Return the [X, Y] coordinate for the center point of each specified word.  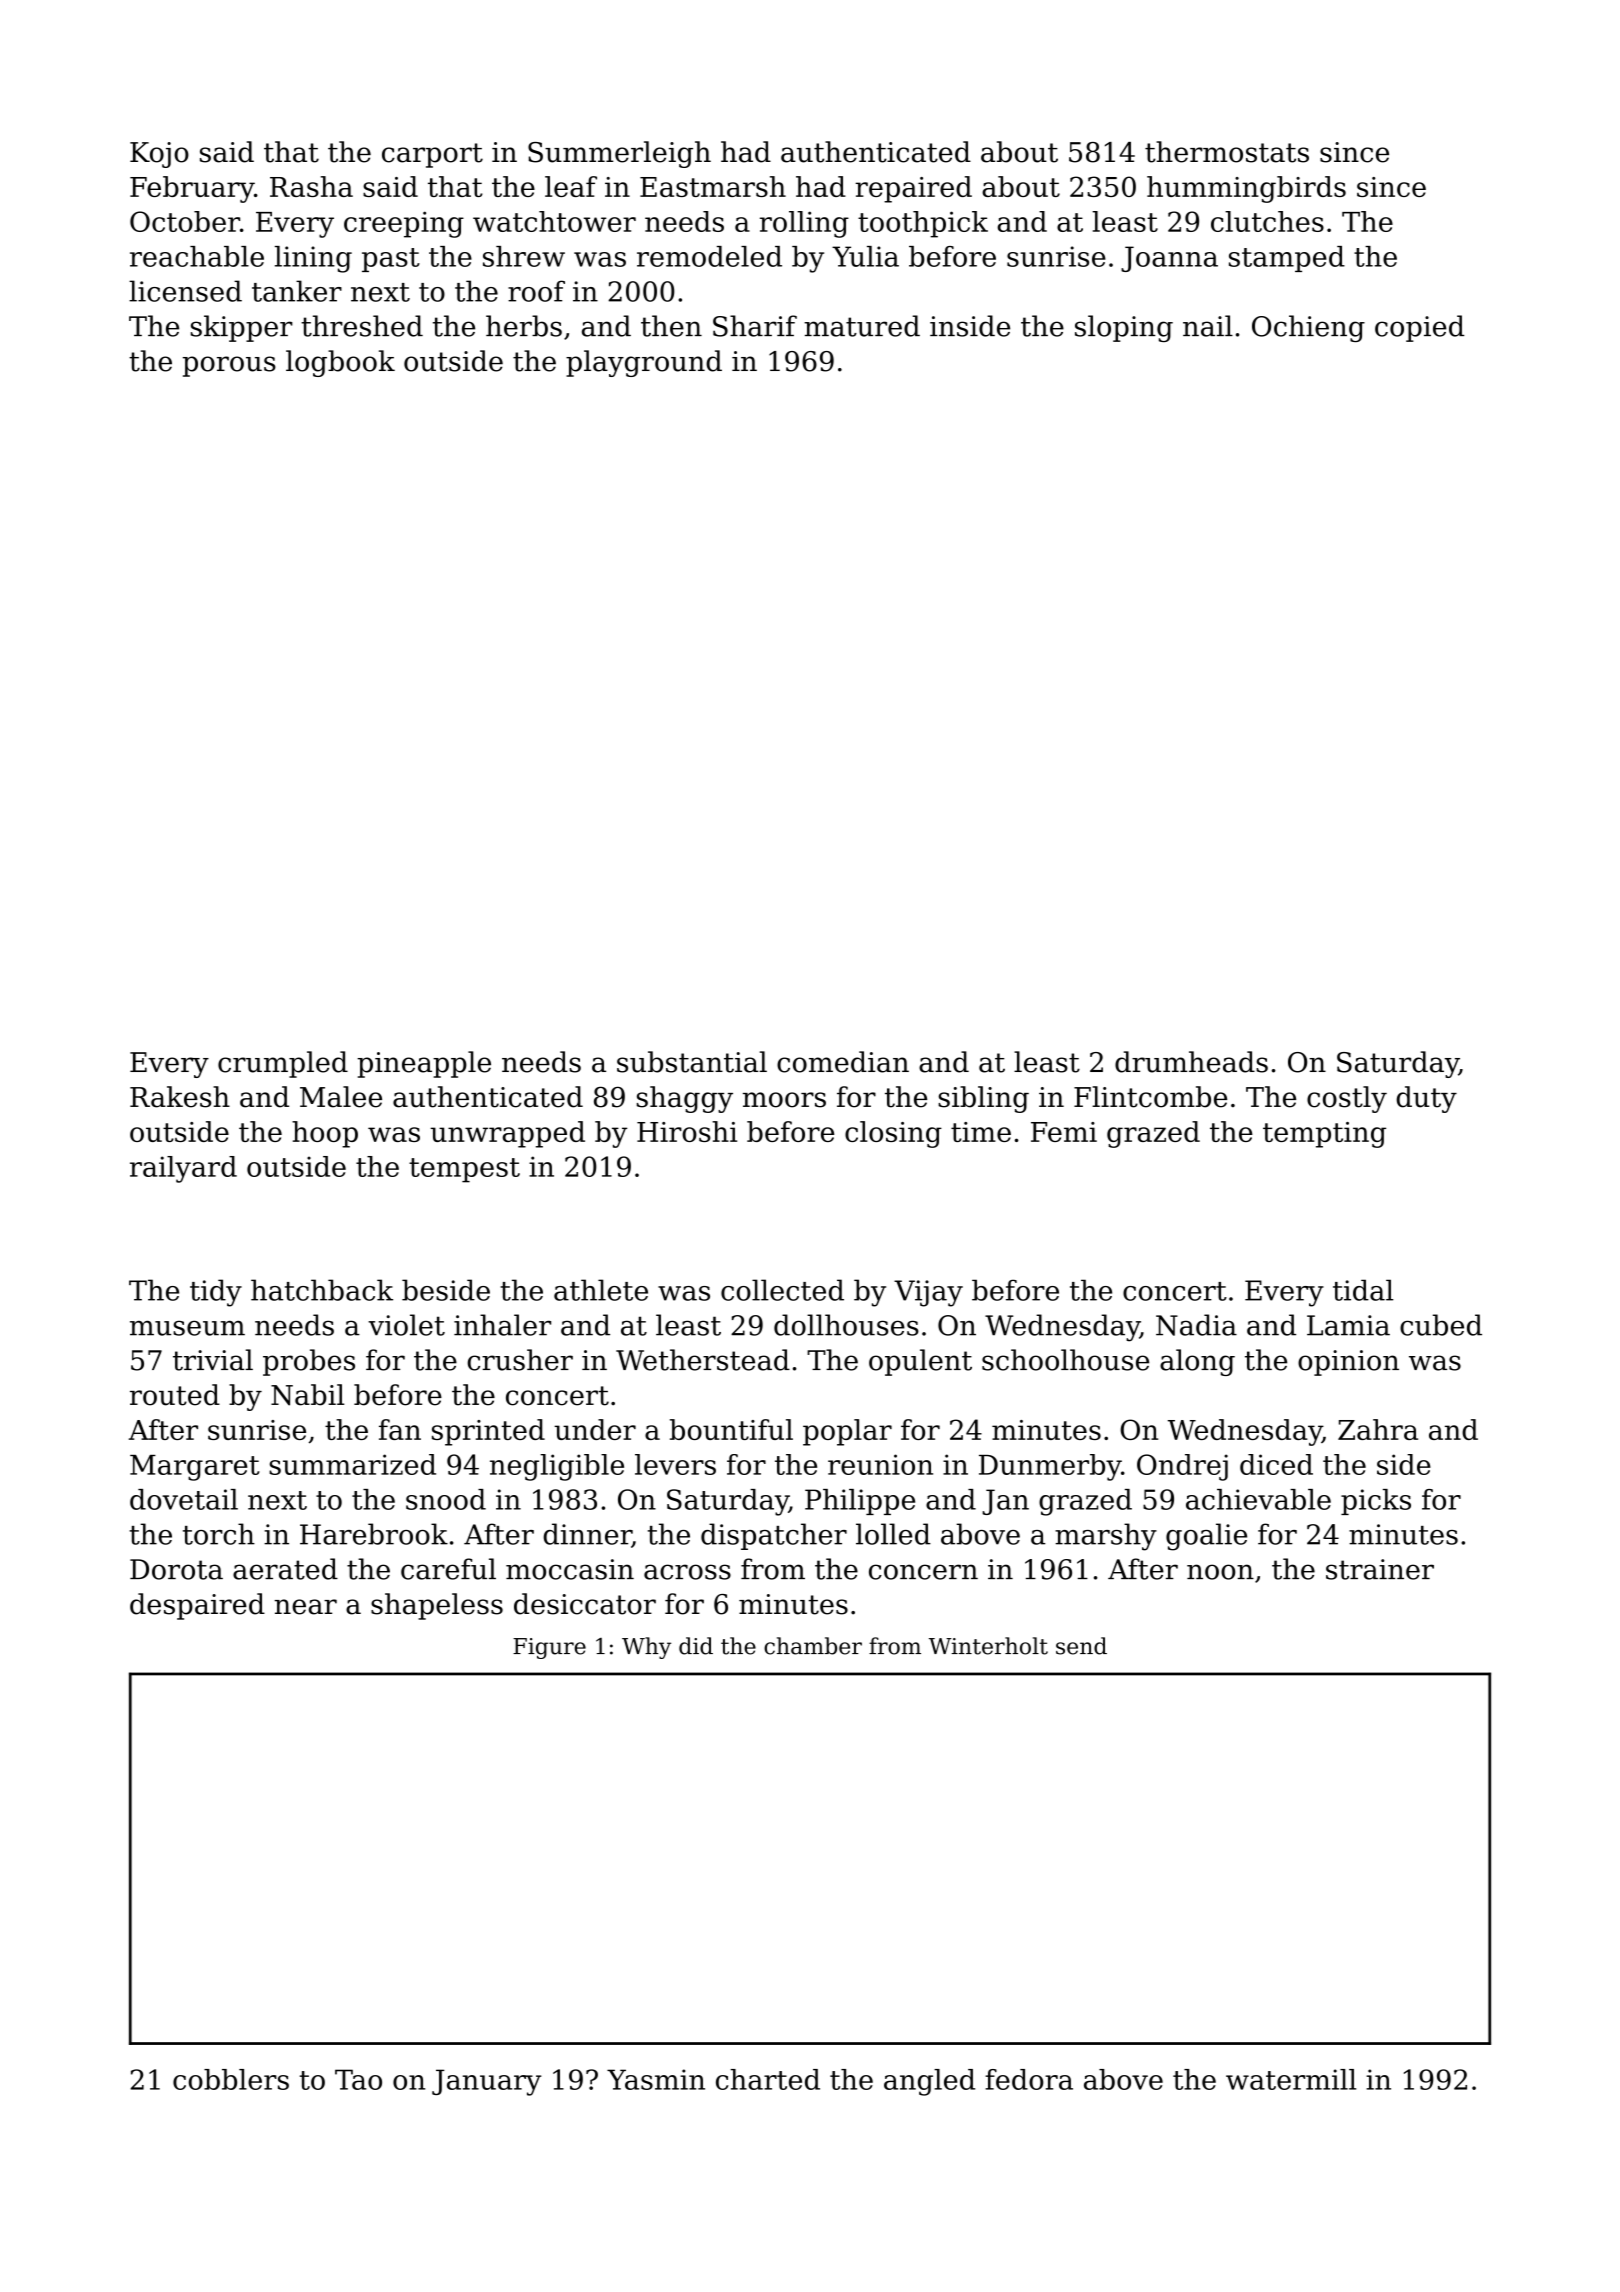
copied [1420, 328]
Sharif [755, 326]
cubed [1441, 1325]
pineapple [424, 1064]
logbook [340, 363]
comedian [843, 1062]
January [487, 2082]
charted [768, 2079]
